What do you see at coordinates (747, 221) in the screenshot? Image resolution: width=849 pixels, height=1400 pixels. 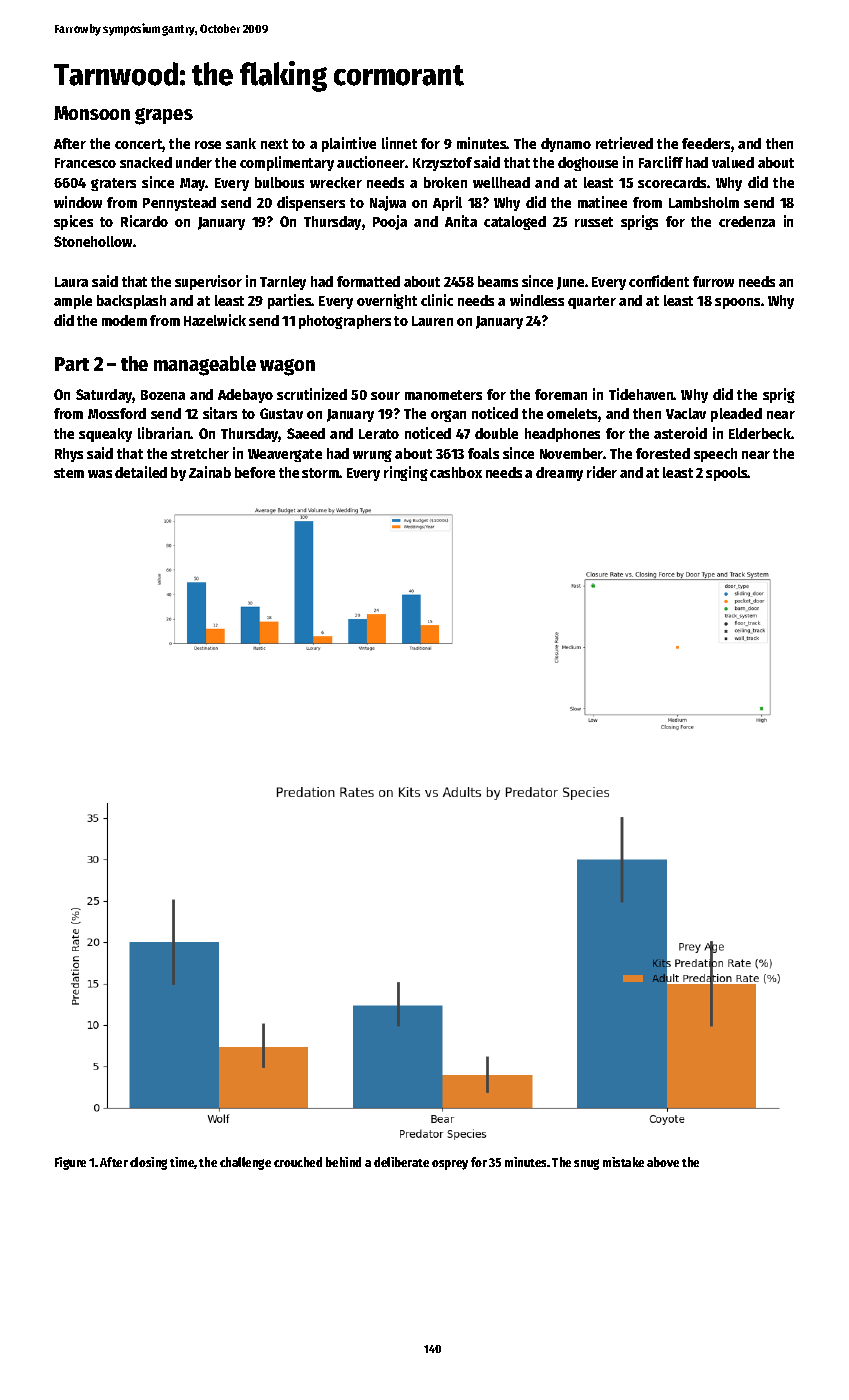 I see `credenza` at bounding box center [747, 221].
